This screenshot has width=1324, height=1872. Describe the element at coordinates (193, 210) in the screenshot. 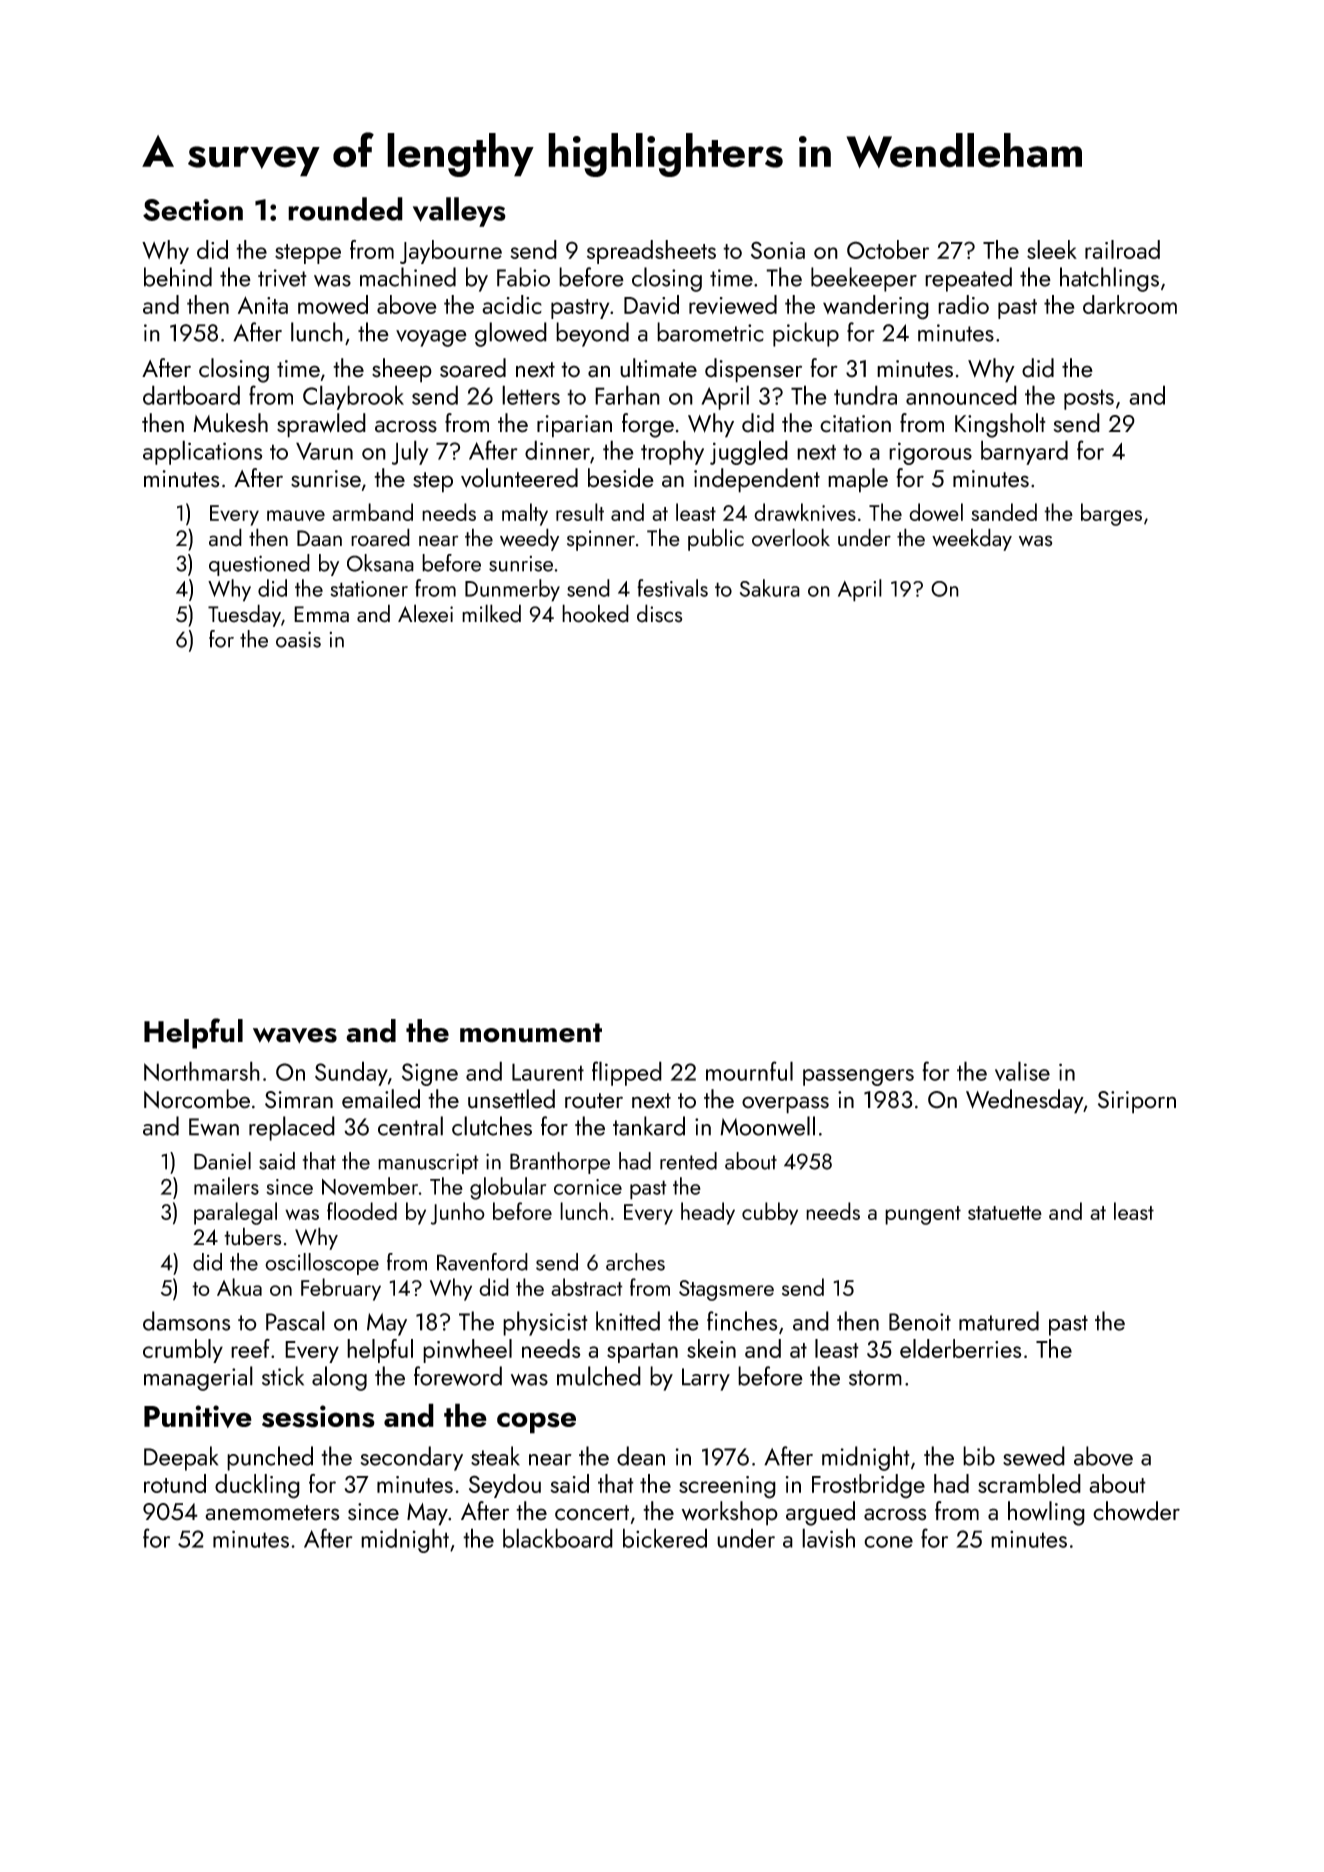

I see `Section` at that location.
